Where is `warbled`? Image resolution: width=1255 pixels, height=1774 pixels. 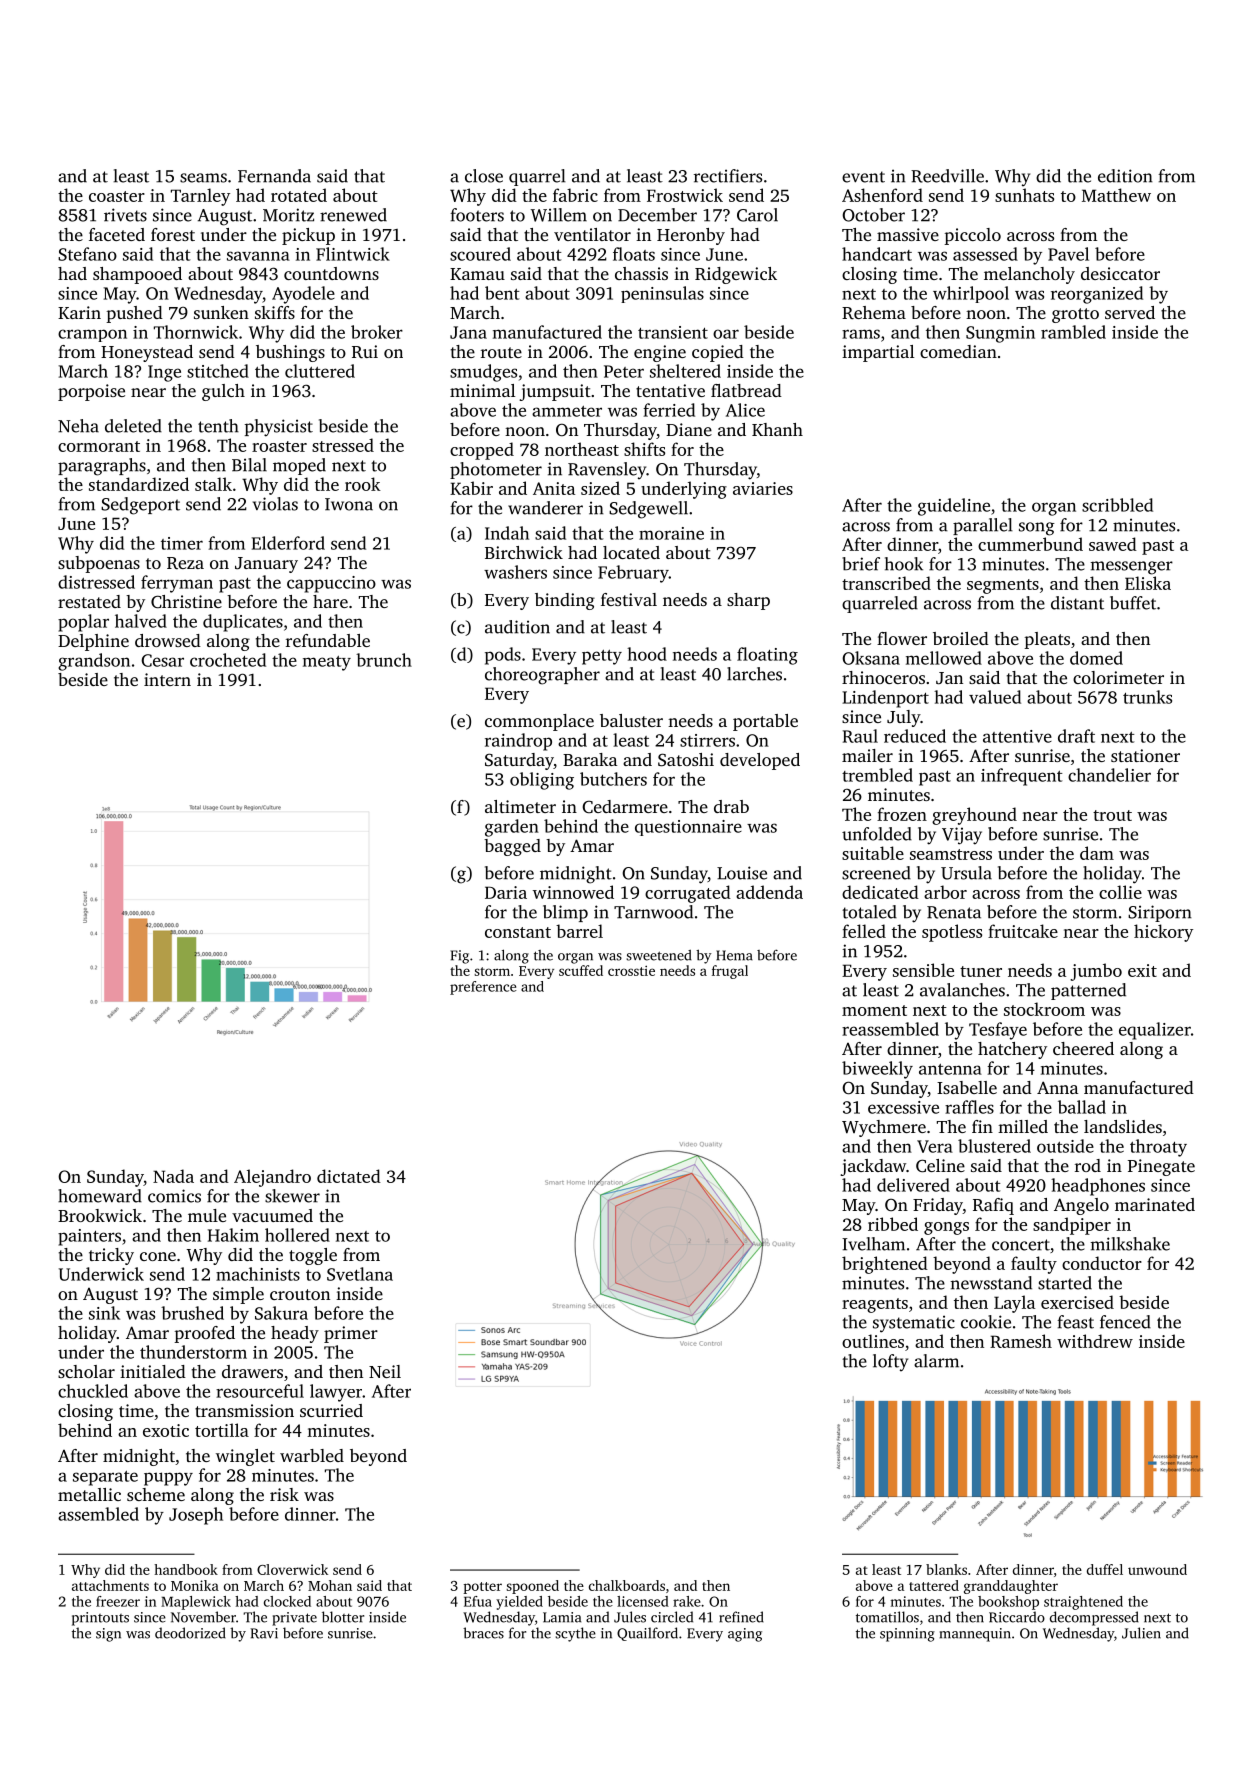
warbled is located at coordinates (312, 1455).
